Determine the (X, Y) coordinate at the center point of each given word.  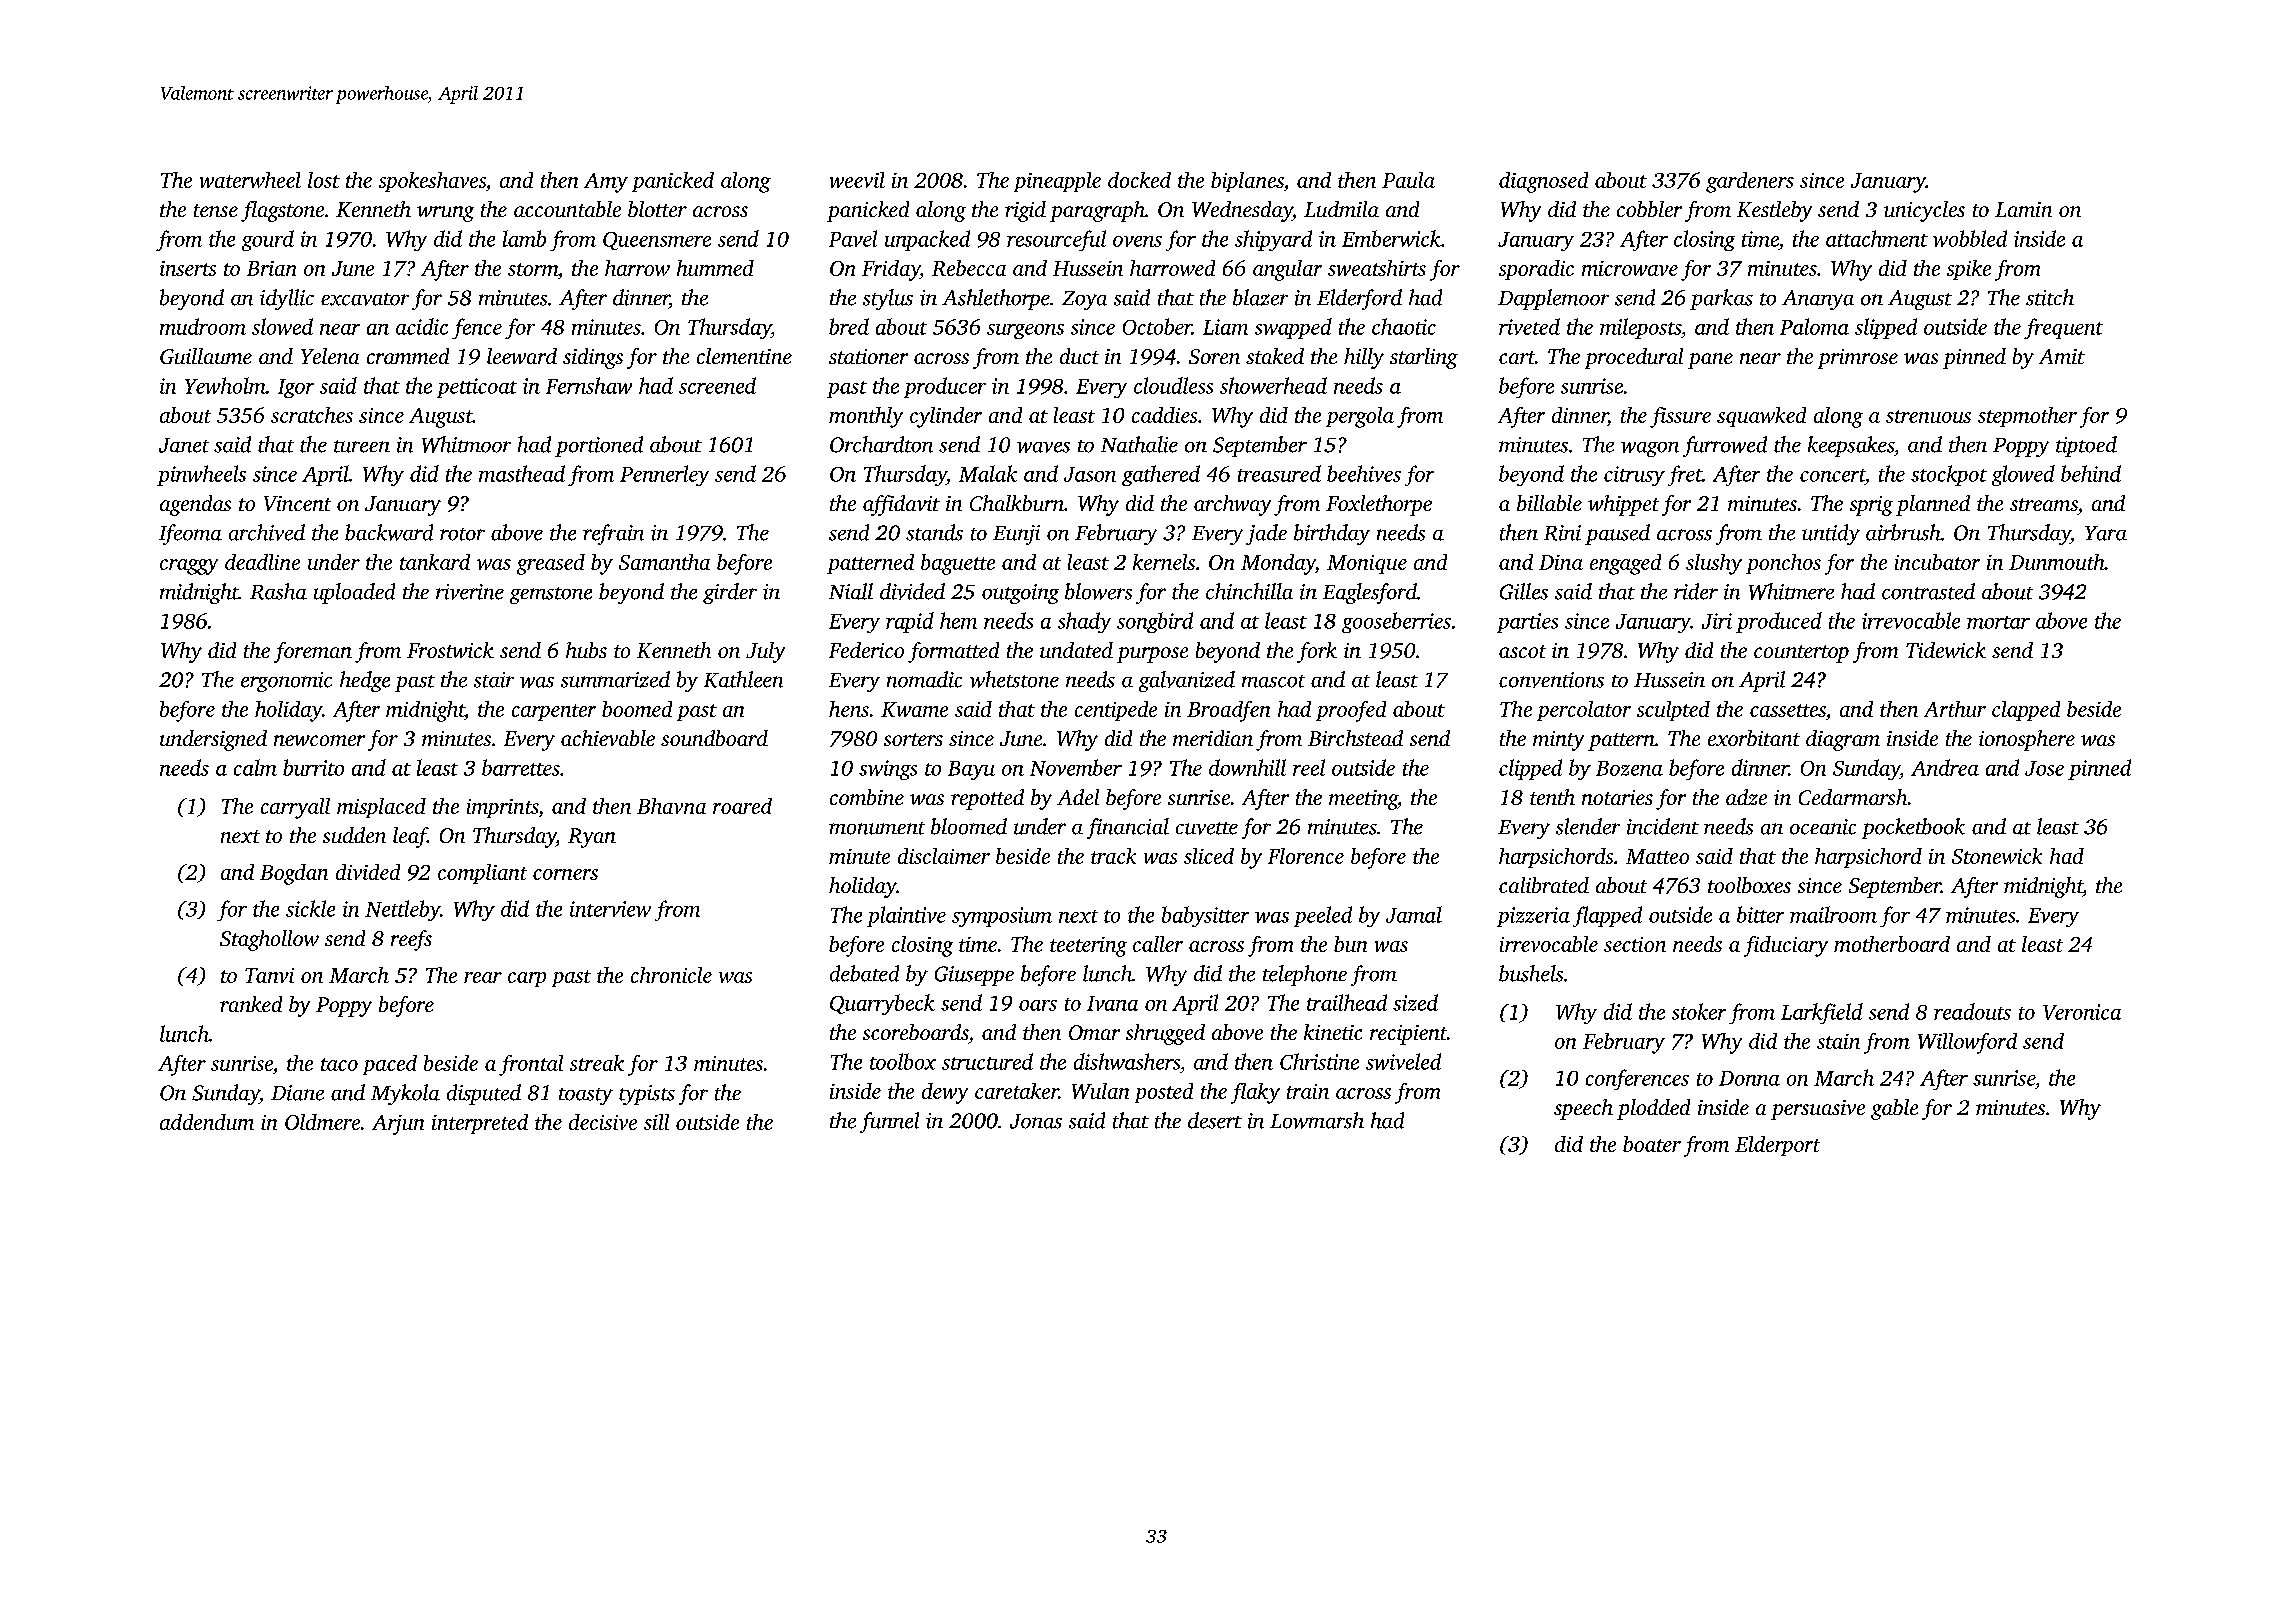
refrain (613, 534)
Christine (1319, 1061)
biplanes (1247, 182)
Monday (1278, 564)
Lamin (2023, 209)
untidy (1831, 534)
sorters (913, 739)
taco (339, 1064)
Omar (1094, 1032)
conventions (1551, 680)
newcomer (319, 740)
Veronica (2082, 1012)
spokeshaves (432, 182)
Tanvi (269, 975)
